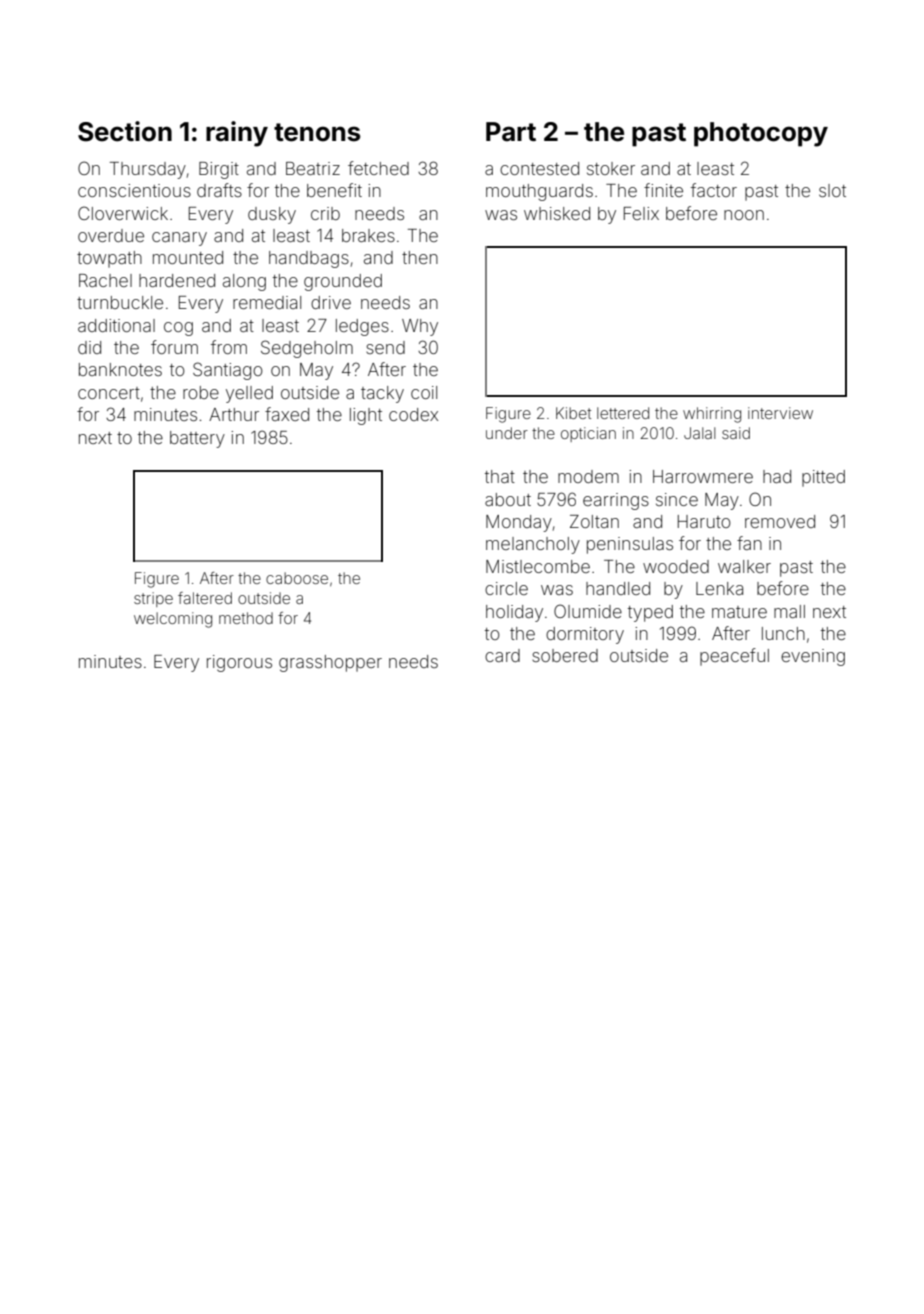  I want to click on noon, so click(744, 215).
